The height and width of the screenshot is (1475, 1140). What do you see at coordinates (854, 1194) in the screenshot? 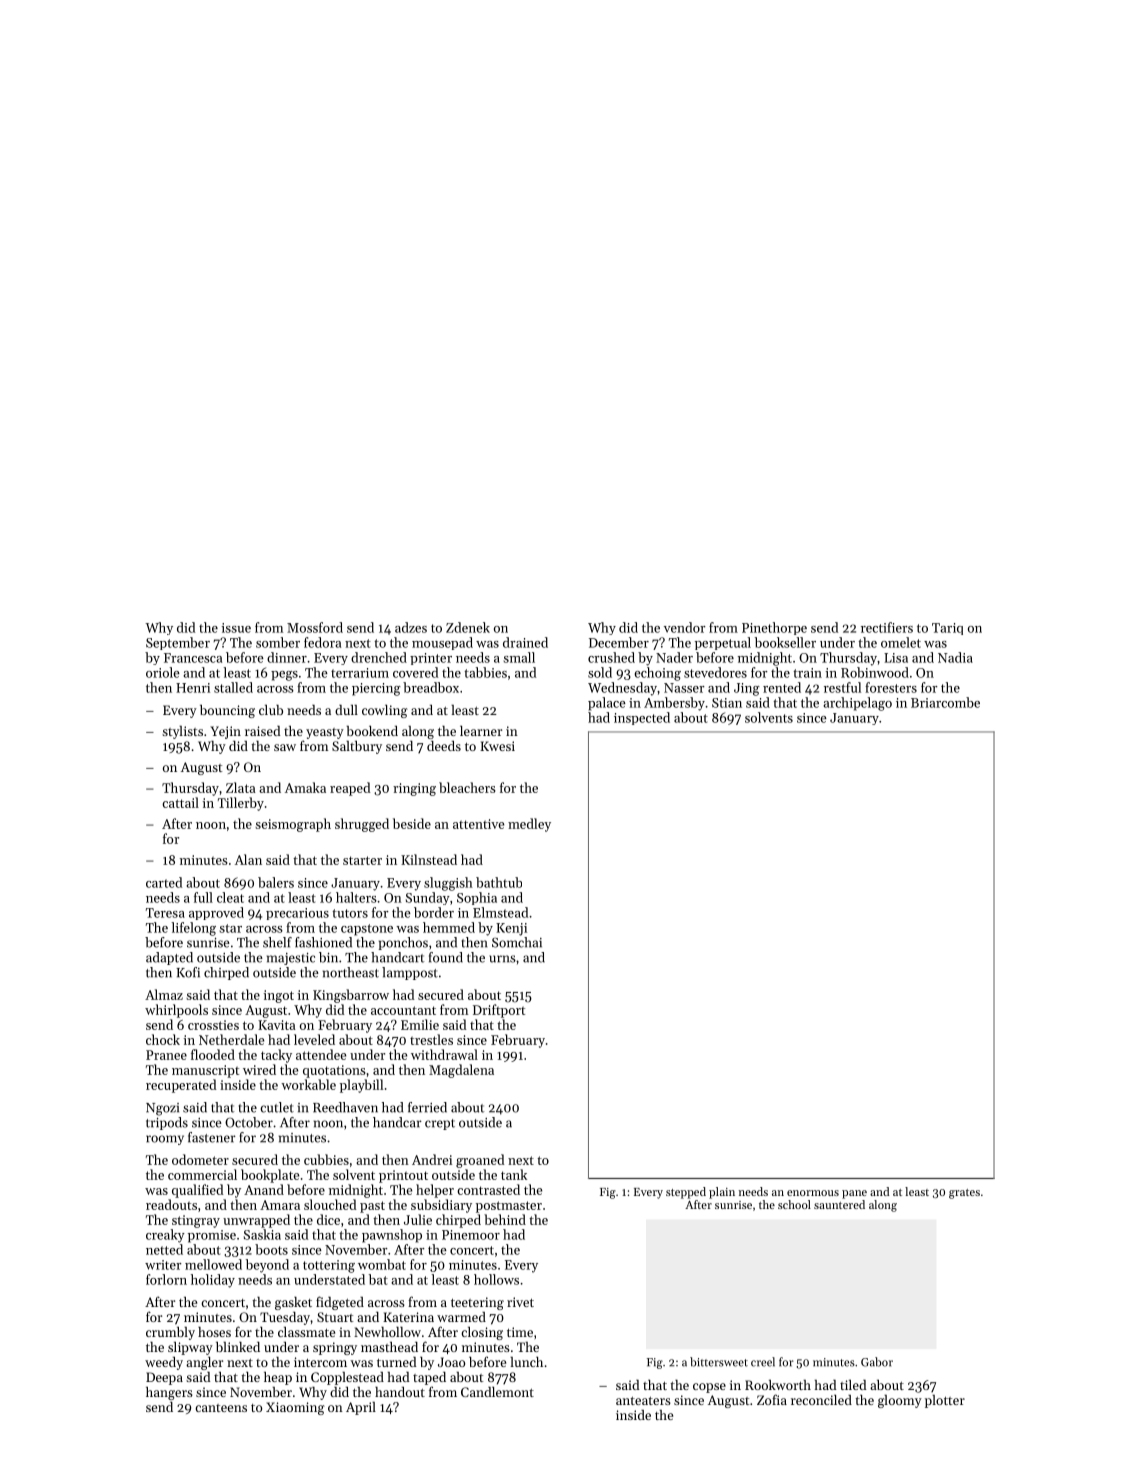
I see `pane` at bounding box center [854, 1194].
